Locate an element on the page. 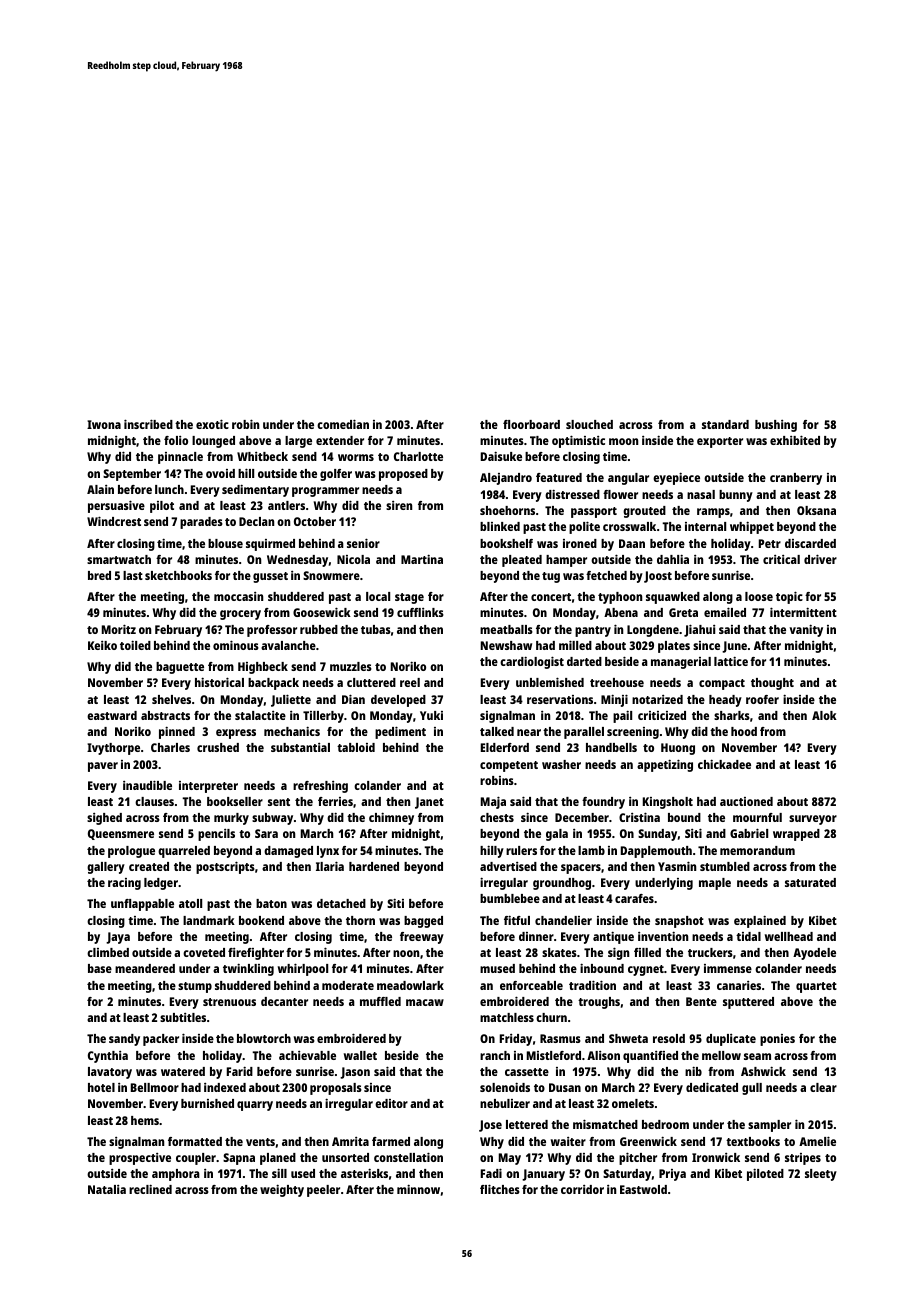 This document has height=1308, width=924. floorboard is located at coordinates (531, 424).
